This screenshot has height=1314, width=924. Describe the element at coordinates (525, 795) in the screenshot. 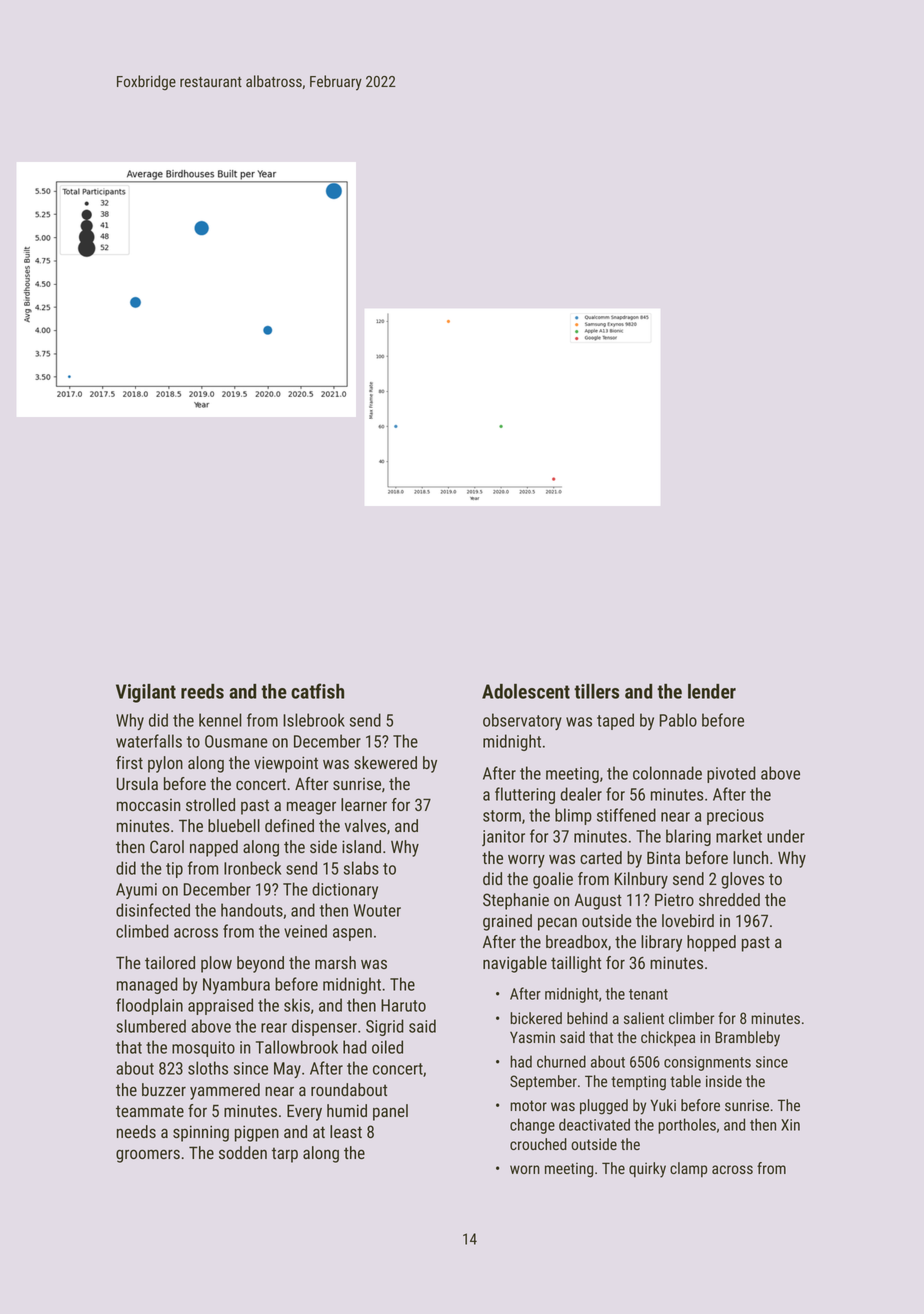

I see `fluttering` at that location.
